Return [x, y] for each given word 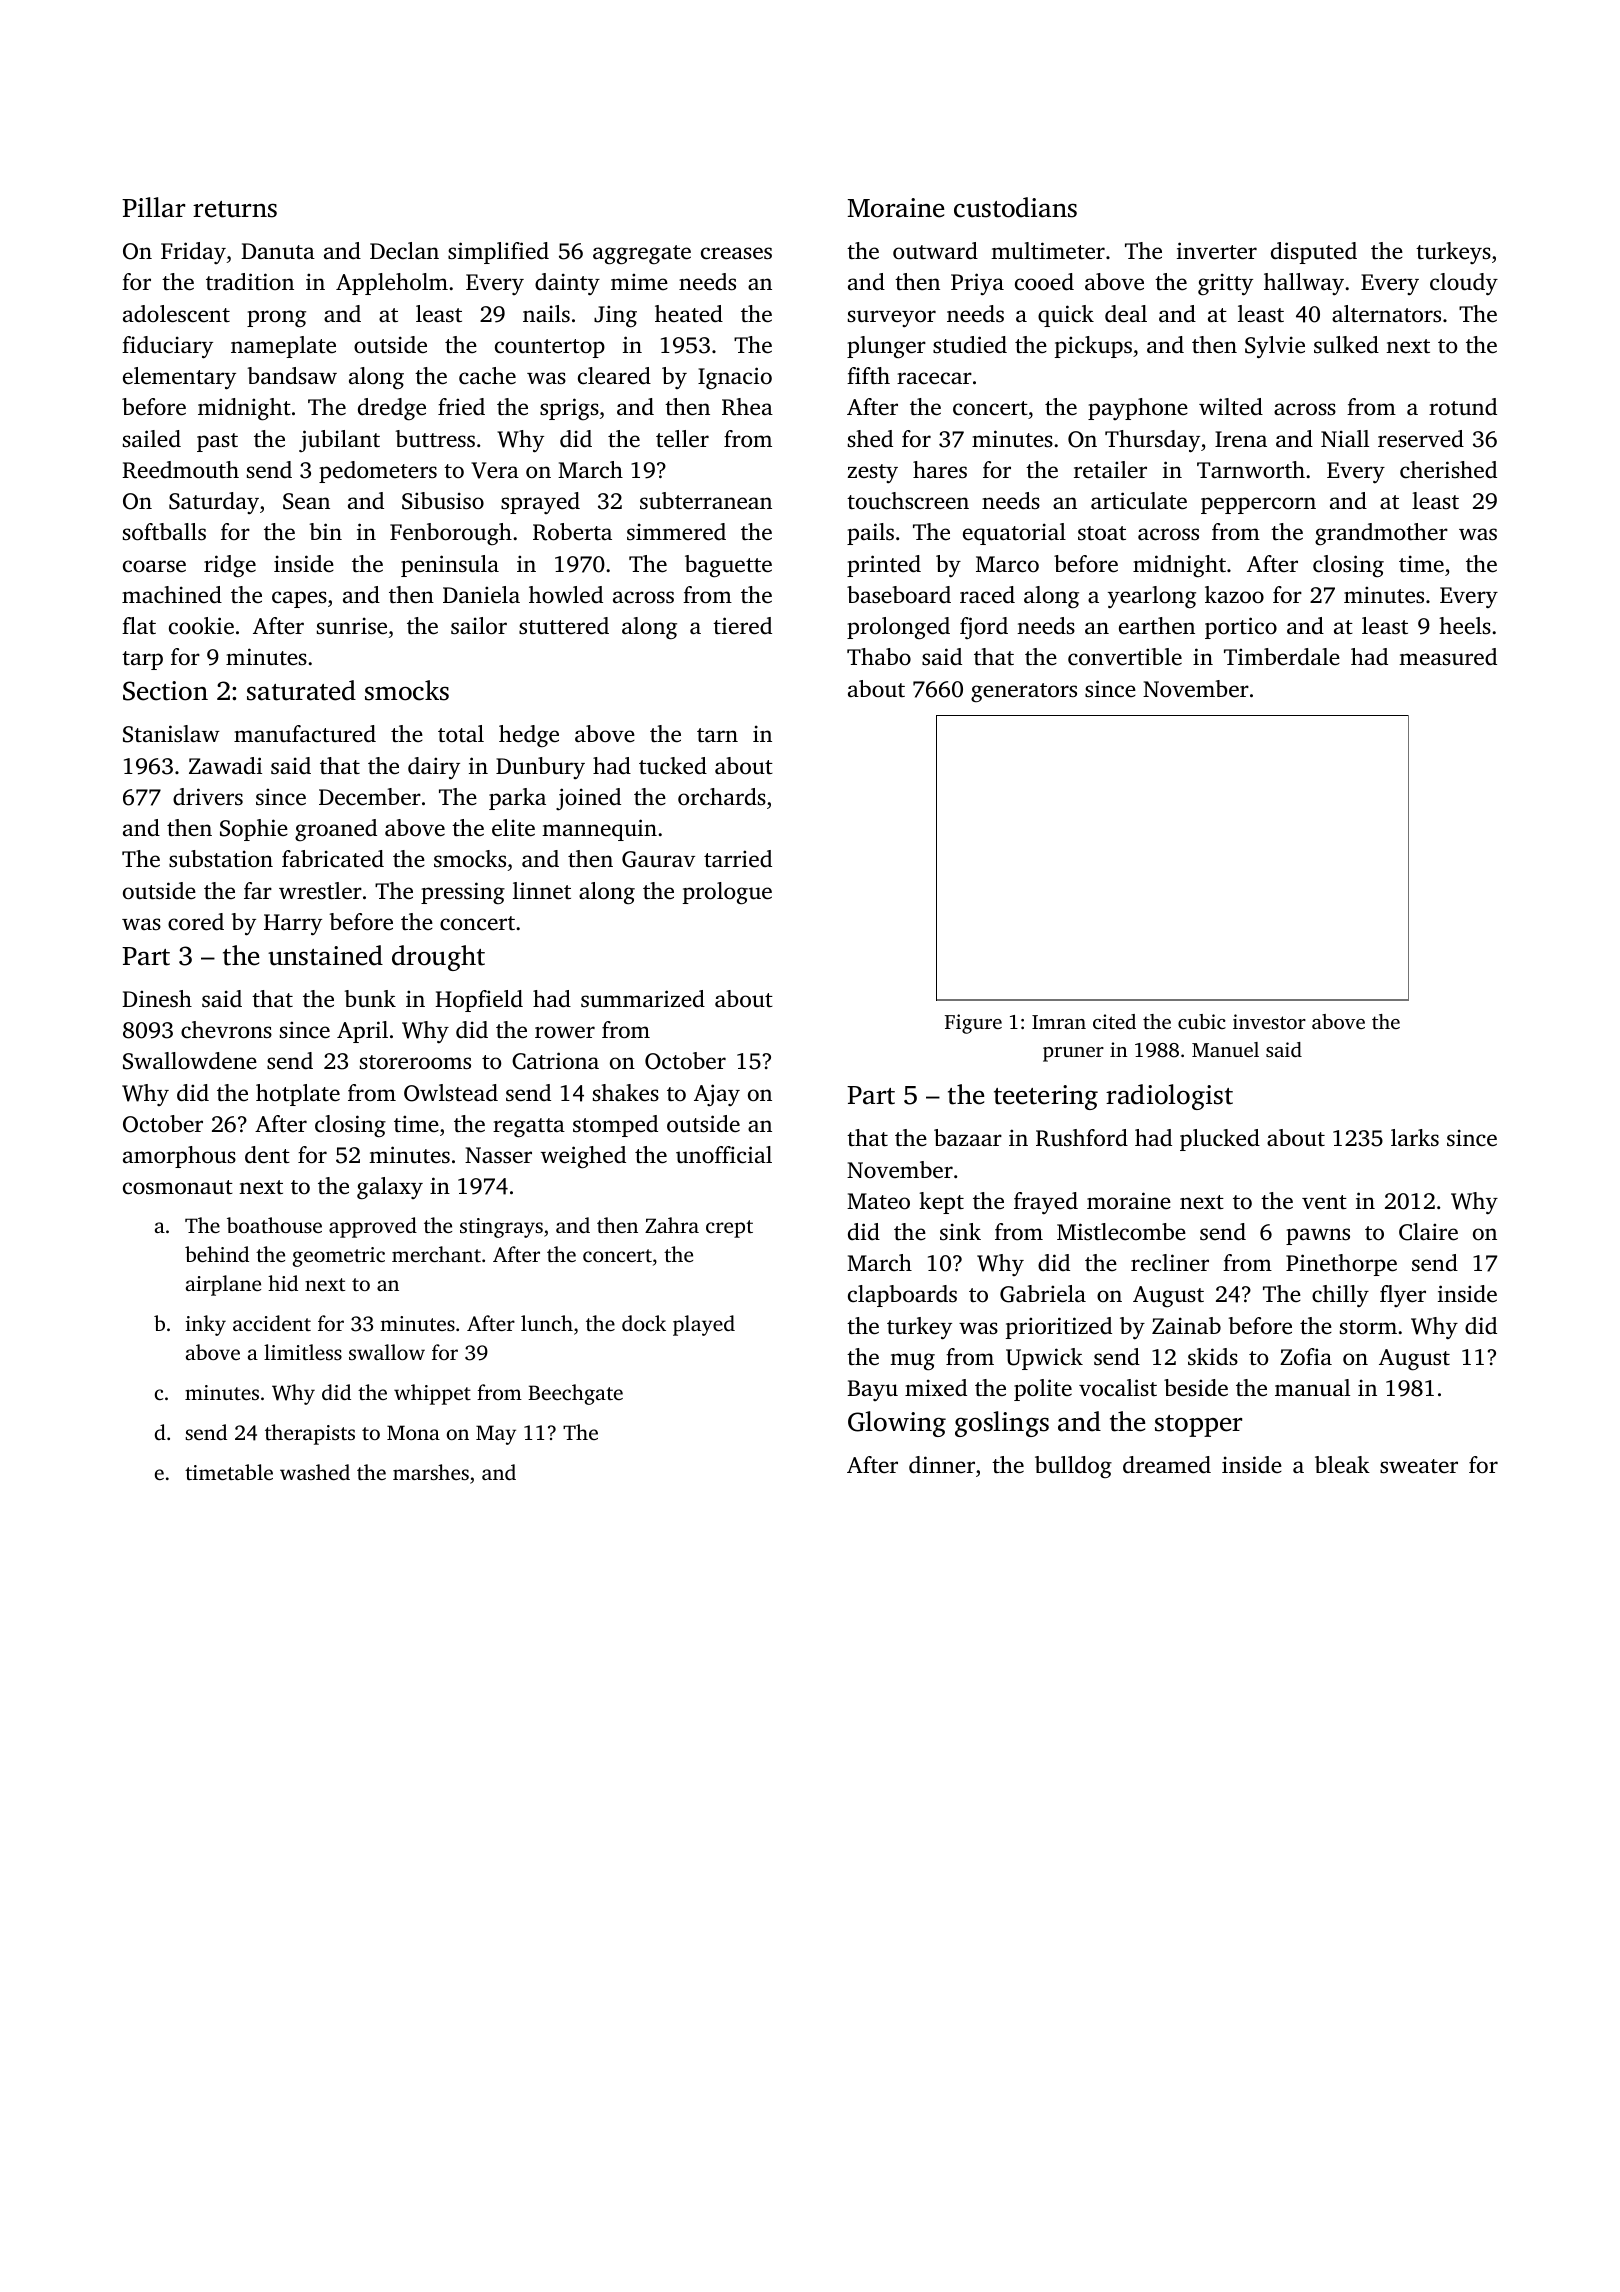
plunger [886, 347]
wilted [1231, 406]
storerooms [415, 1062]
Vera [495, 470]
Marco [1007, 564]
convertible [1125, 657]
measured [1448, 657]
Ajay [717, 1095]
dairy [434, 768]
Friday [193, 253]
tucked [673, 766]
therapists [310, 1434]
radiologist [1169, 1097]
